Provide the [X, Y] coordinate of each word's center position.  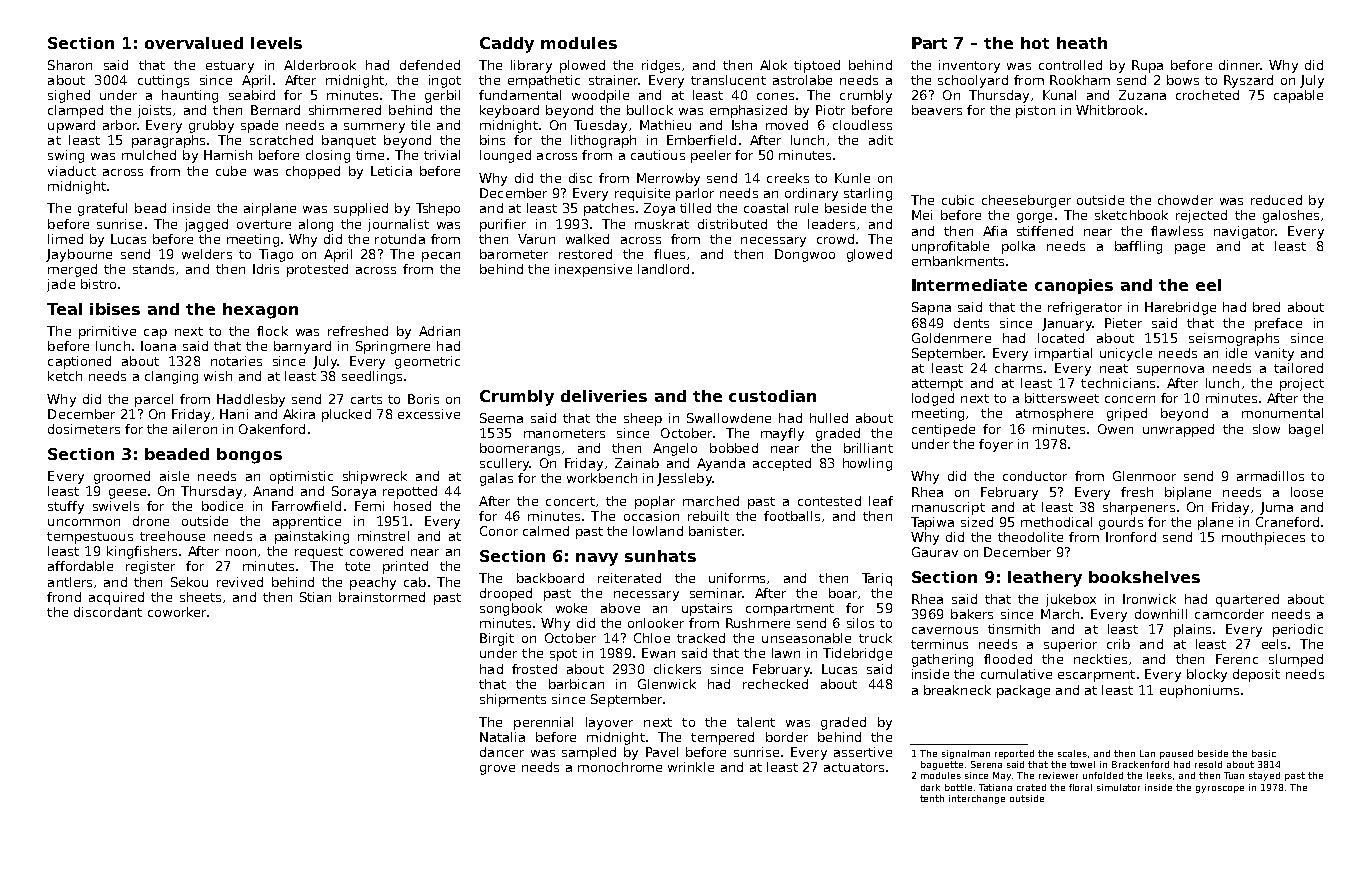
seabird [252, 95]
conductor [1035, 476]
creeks [788, 178]
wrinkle [691, 767]
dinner [1240, 65]
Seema [501, 418]
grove [497, 770]
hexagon [260, 311]
